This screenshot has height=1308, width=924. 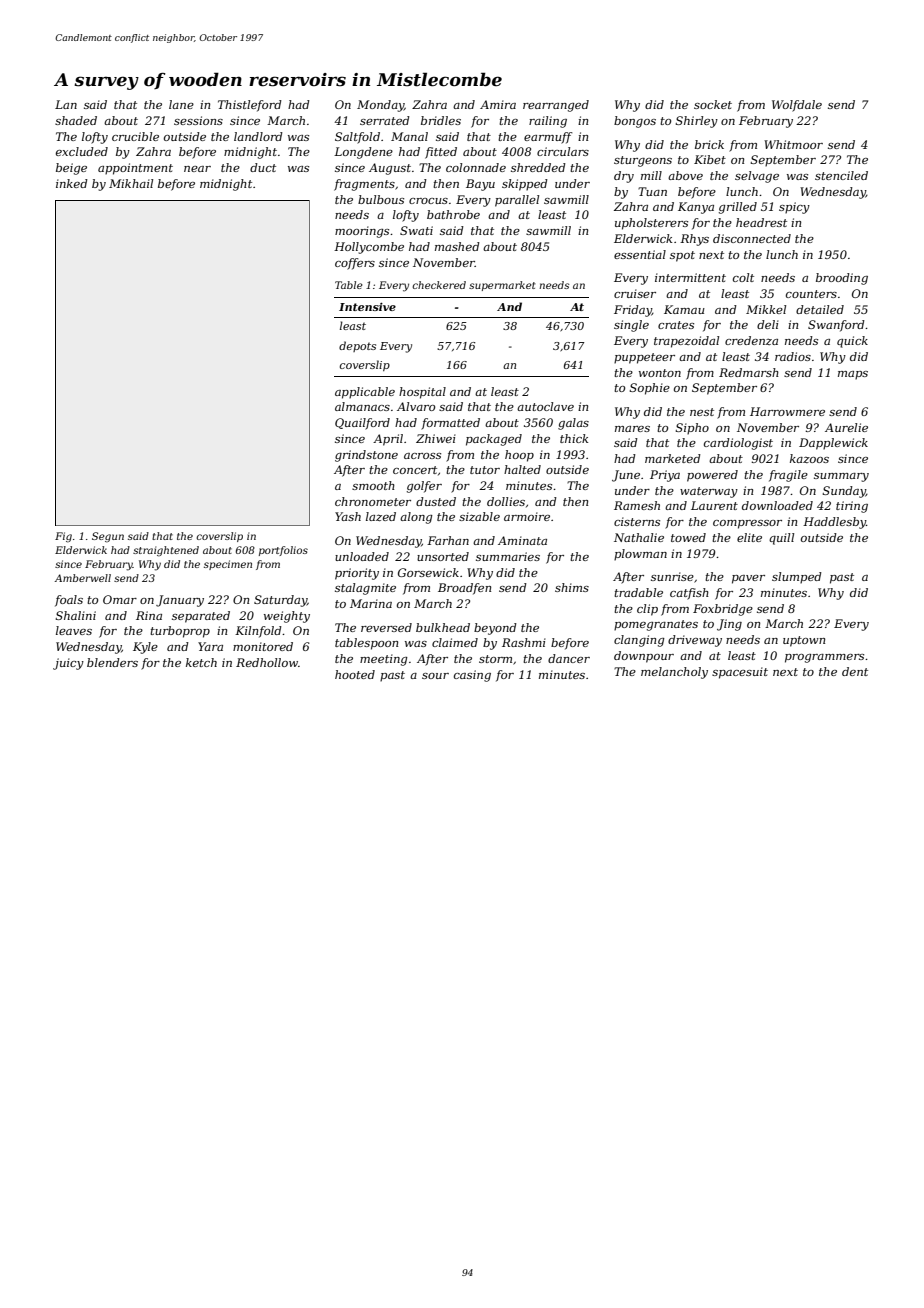 I want to click on Segun, so click(x=108, y=537).
